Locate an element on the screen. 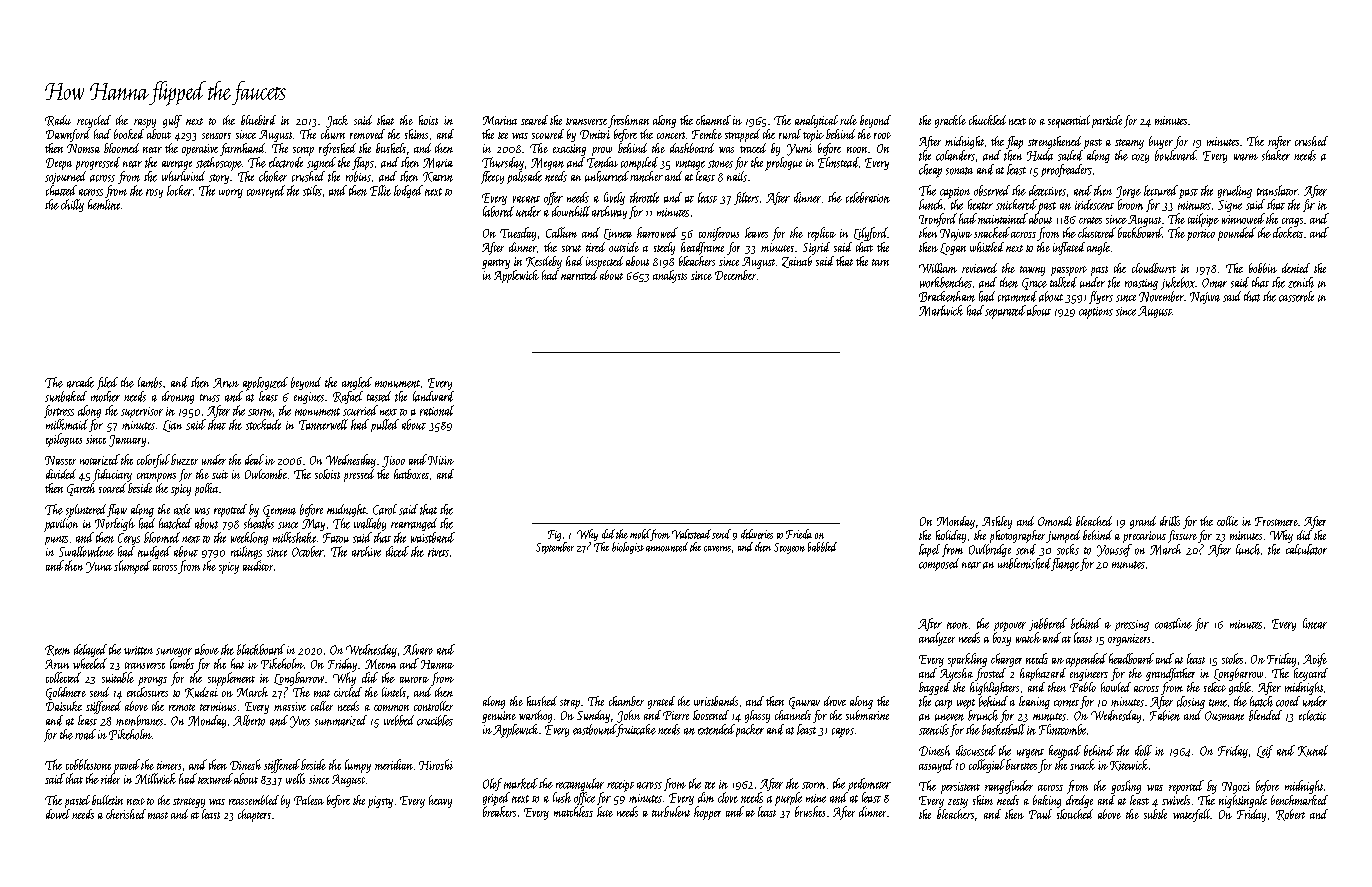 This screenshot has height=887, width=1372. Yuna is located at coordinates (99, 567).
